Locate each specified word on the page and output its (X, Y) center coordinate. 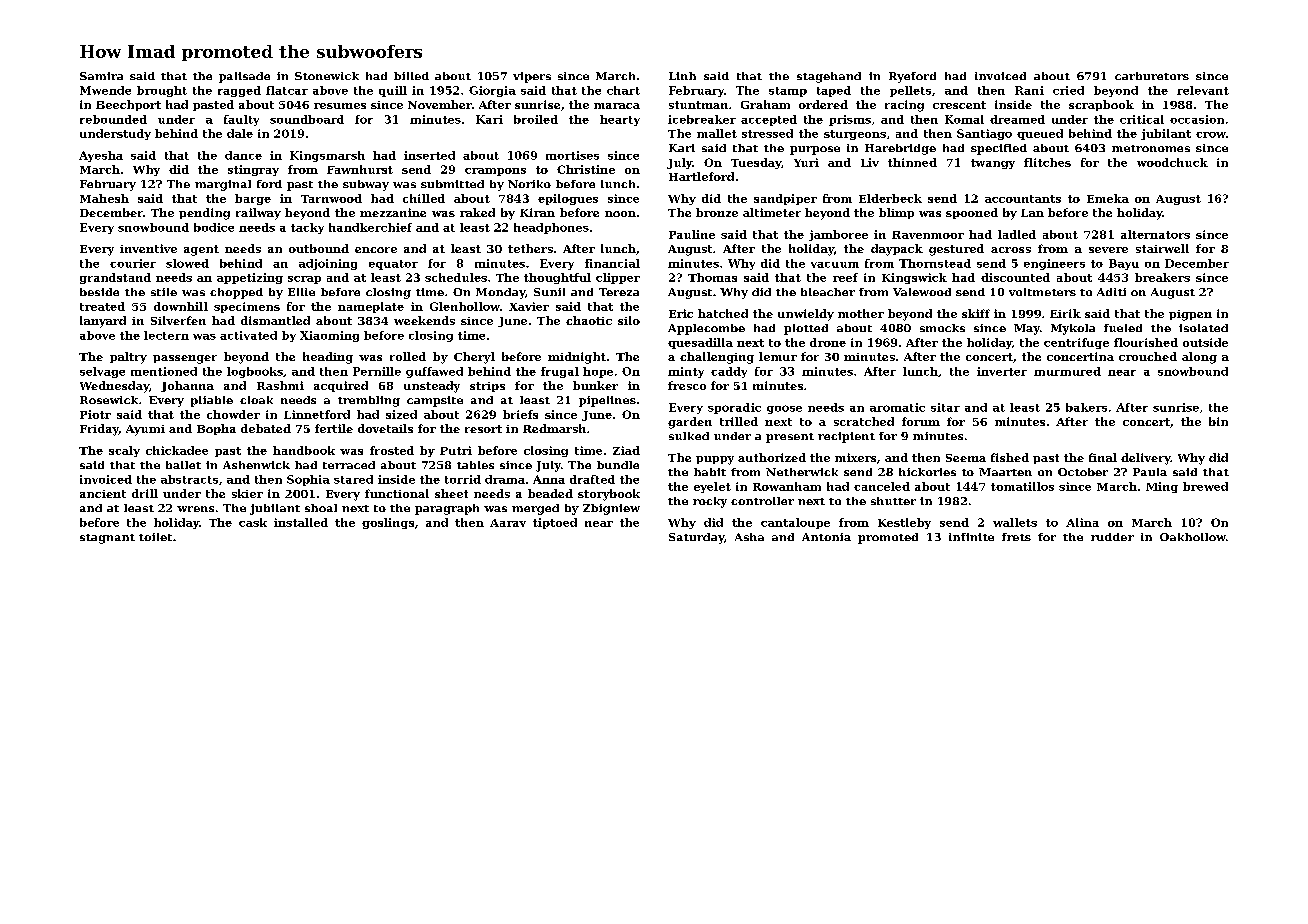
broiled (536, 119)
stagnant (107, 539)
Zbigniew (611, 509)
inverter (1002, 371)
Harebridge (900, 149)
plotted (806, 329)
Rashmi (280, 385)
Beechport (128, 105)
